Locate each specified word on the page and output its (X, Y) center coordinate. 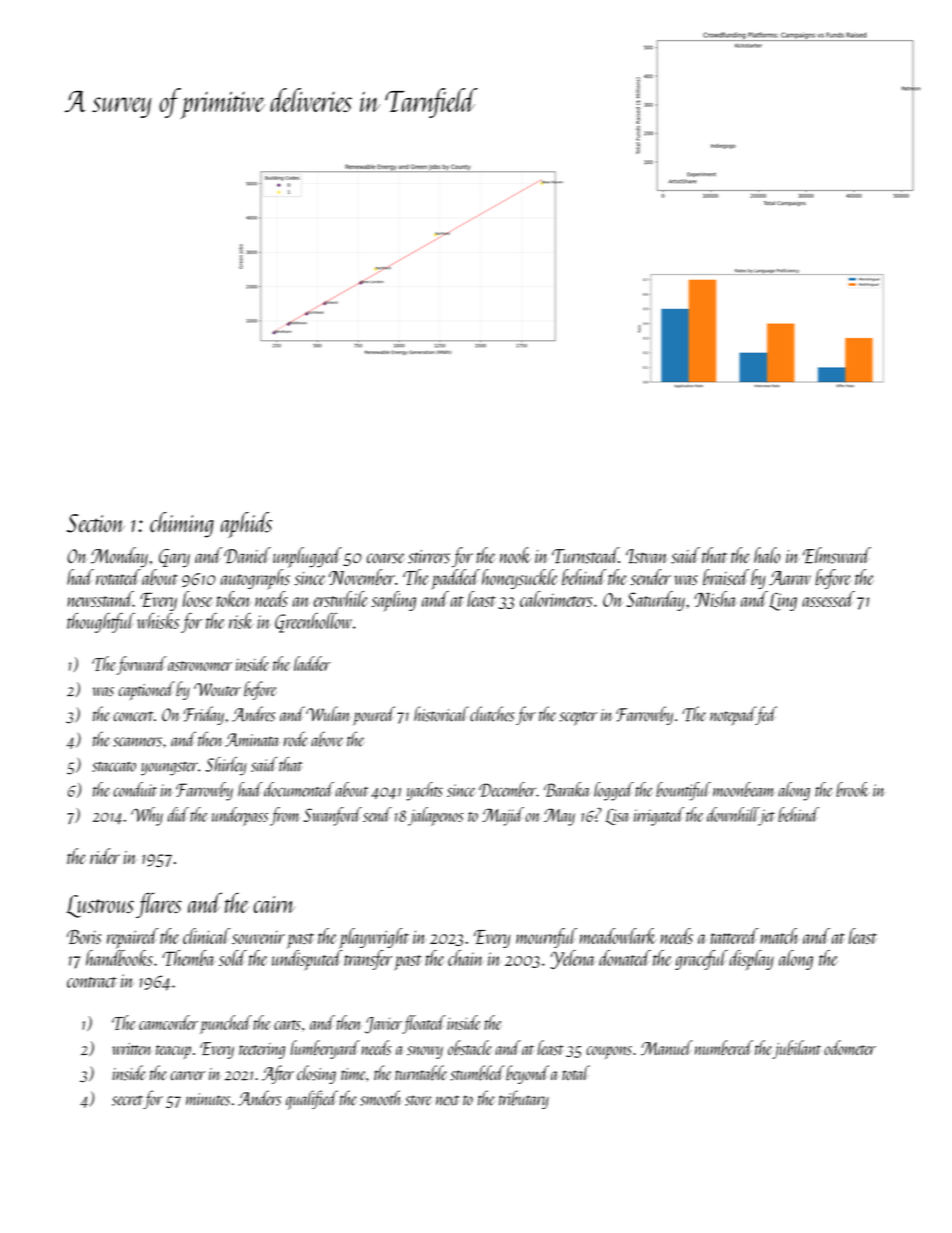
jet (767, 816)
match (779, 936)
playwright (374, 938)
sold (233, 958)
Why (147, 816)
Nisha (715, 599)
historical (441, 714)
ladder (312, 663)
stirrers (429, 557)
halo (767, 555)
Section (96, 523)
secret (127, 1100)
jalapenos (436, 816)
